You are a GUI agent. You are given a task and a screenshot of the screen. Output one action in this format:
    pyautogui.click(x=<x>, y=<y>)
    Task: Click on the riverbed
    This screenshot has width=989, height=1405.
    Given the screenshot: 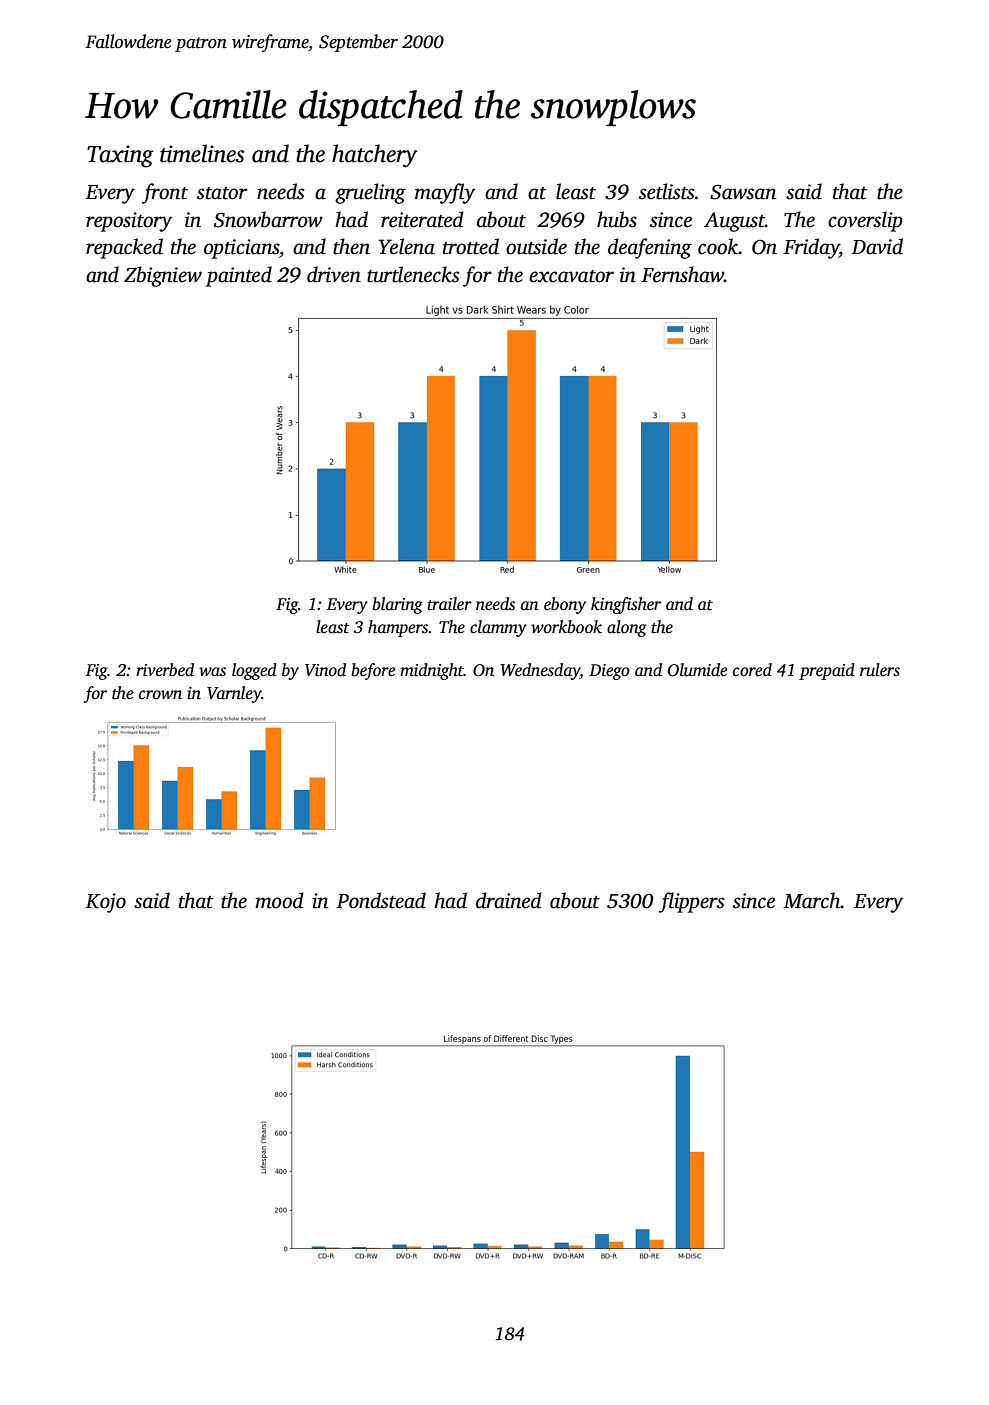 What is the action you would take?
    pyautogui.click(x=165, y=670)
